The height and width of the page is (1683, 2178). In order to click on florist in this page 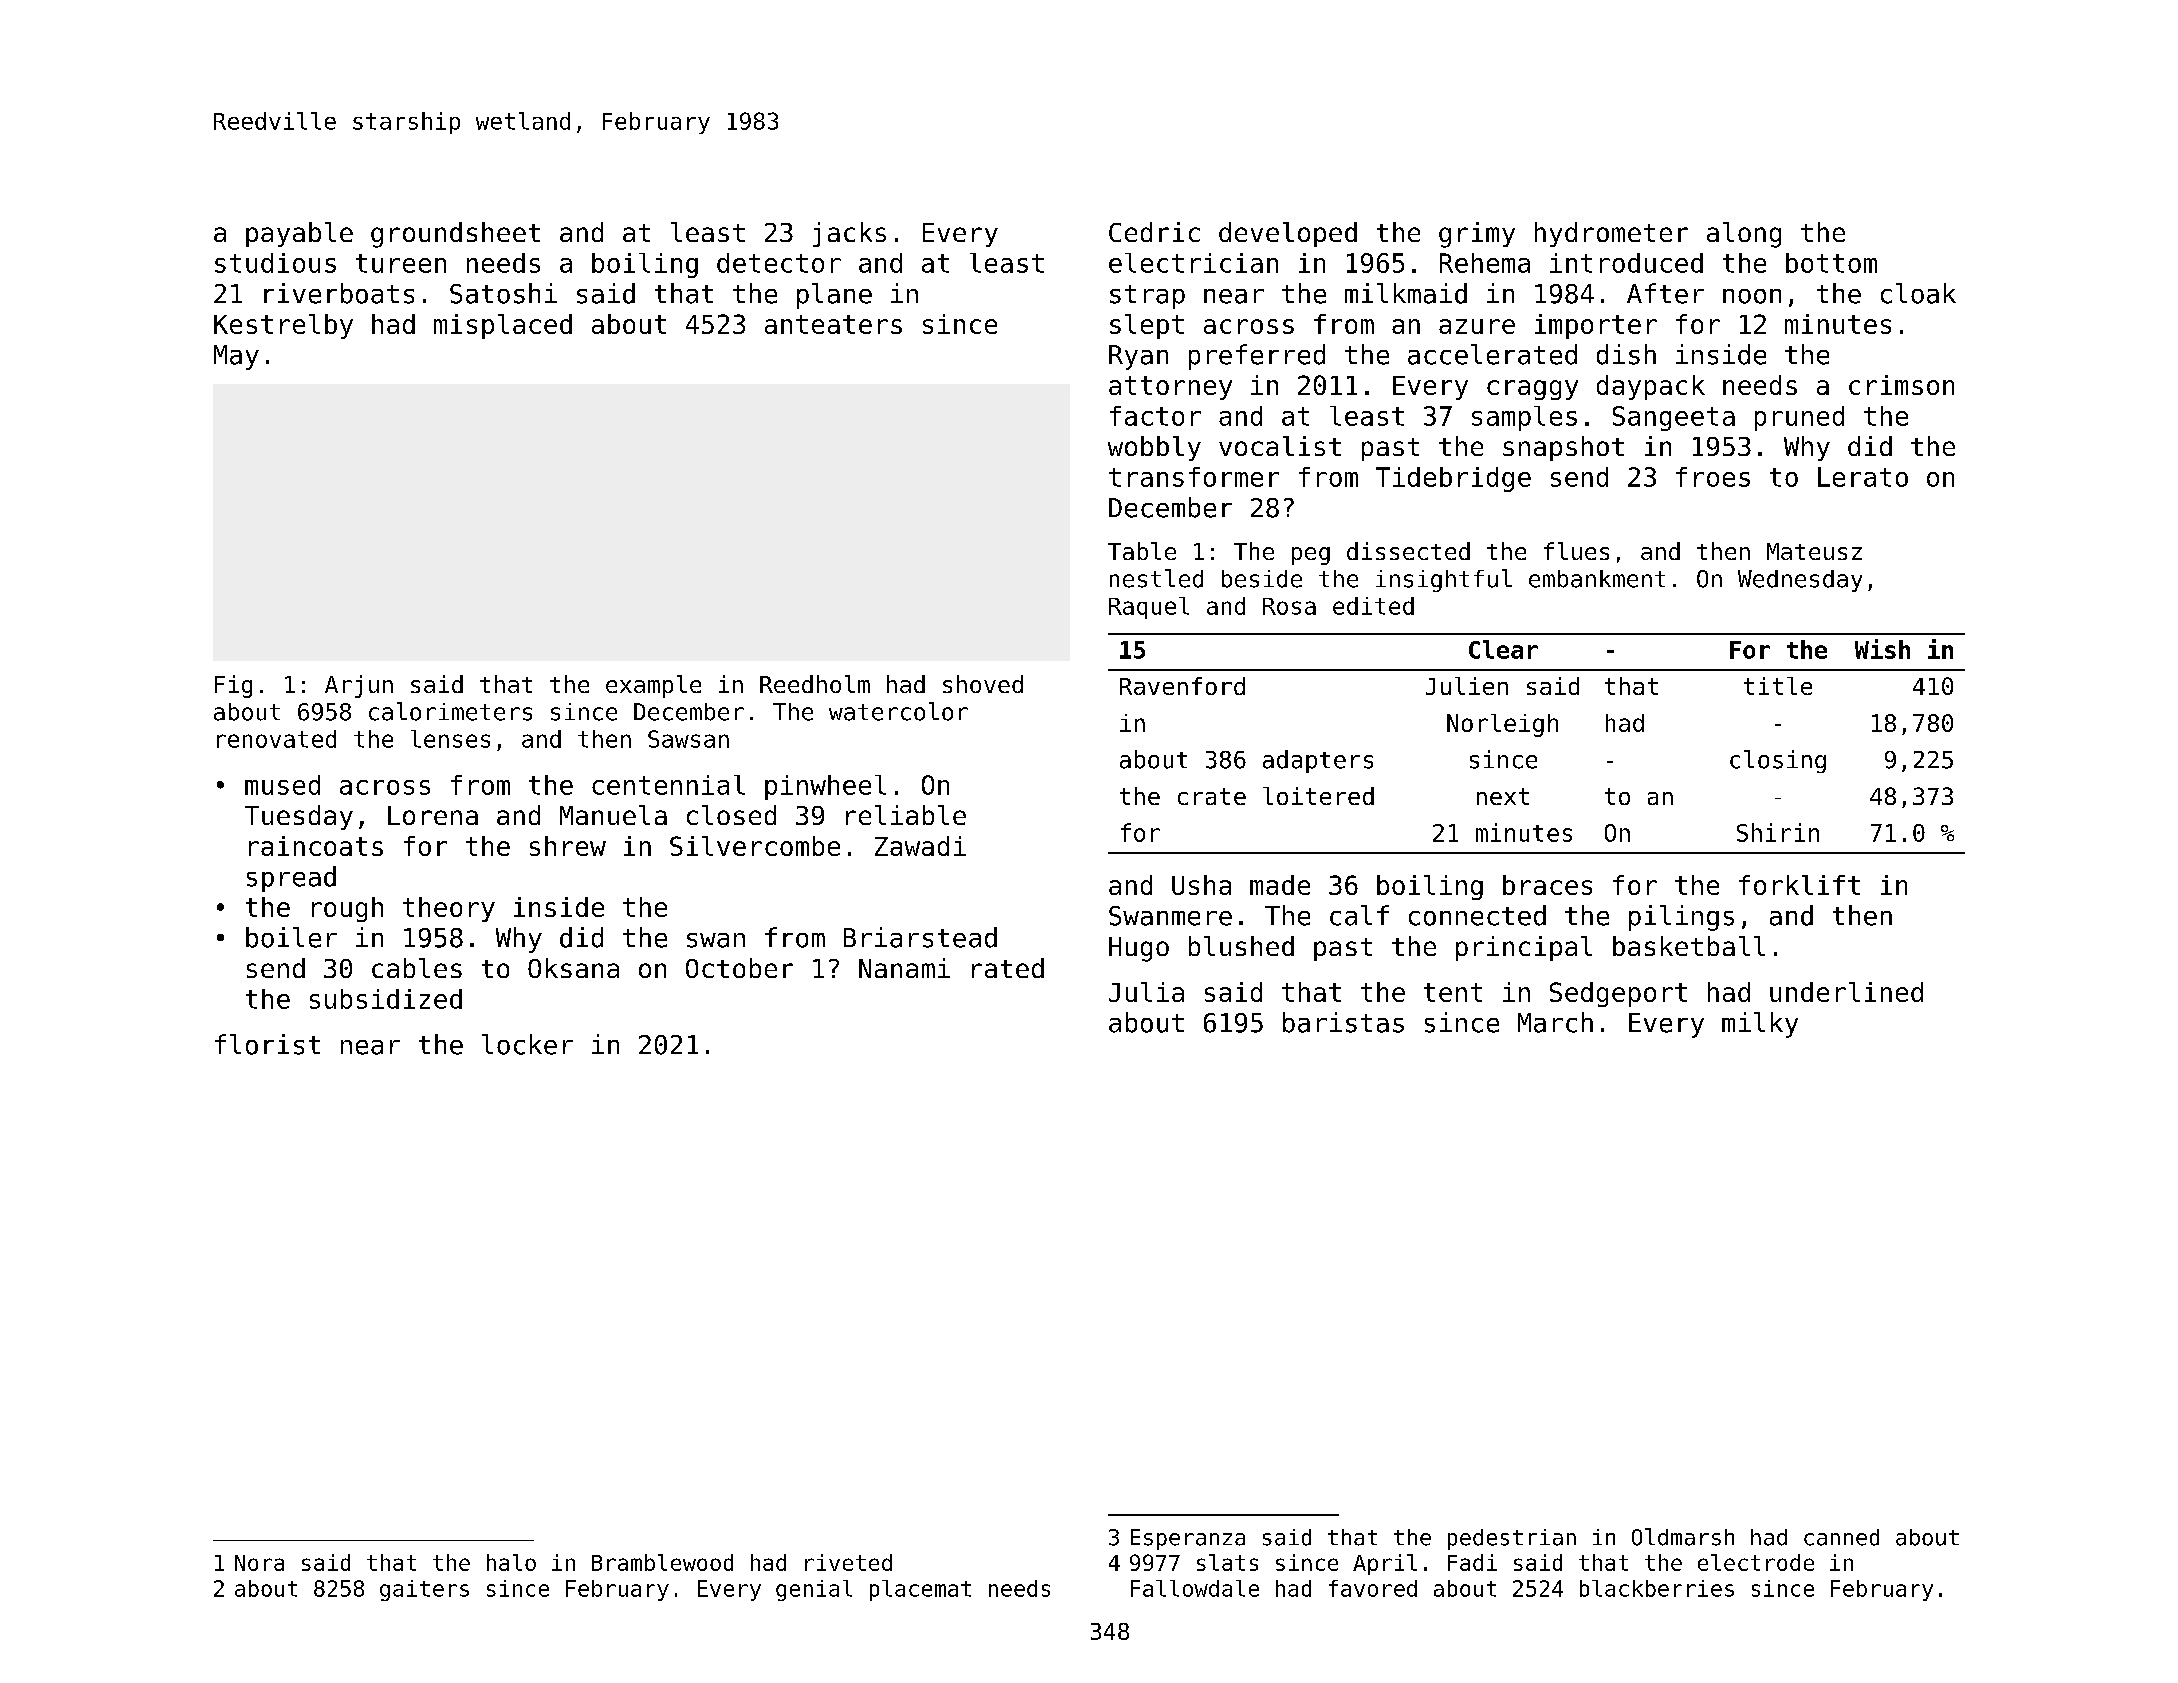, I will do `click(267, 1044)`.
